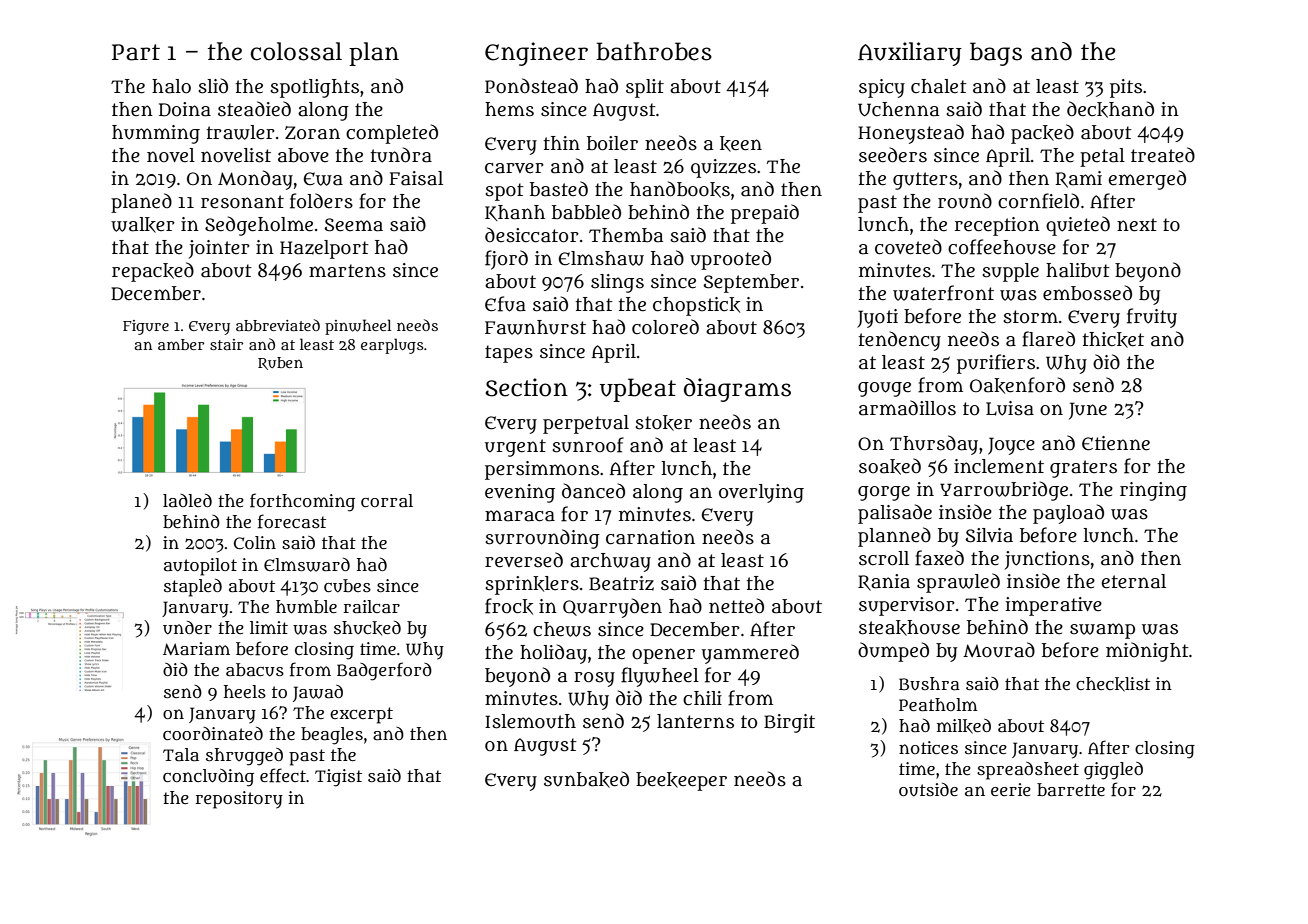 Image resolution: width=1308 pixels, height=924 pixels. Describe the element at coordinates (586, 779) in the screenshot. I see `sunbaked` at that location.
